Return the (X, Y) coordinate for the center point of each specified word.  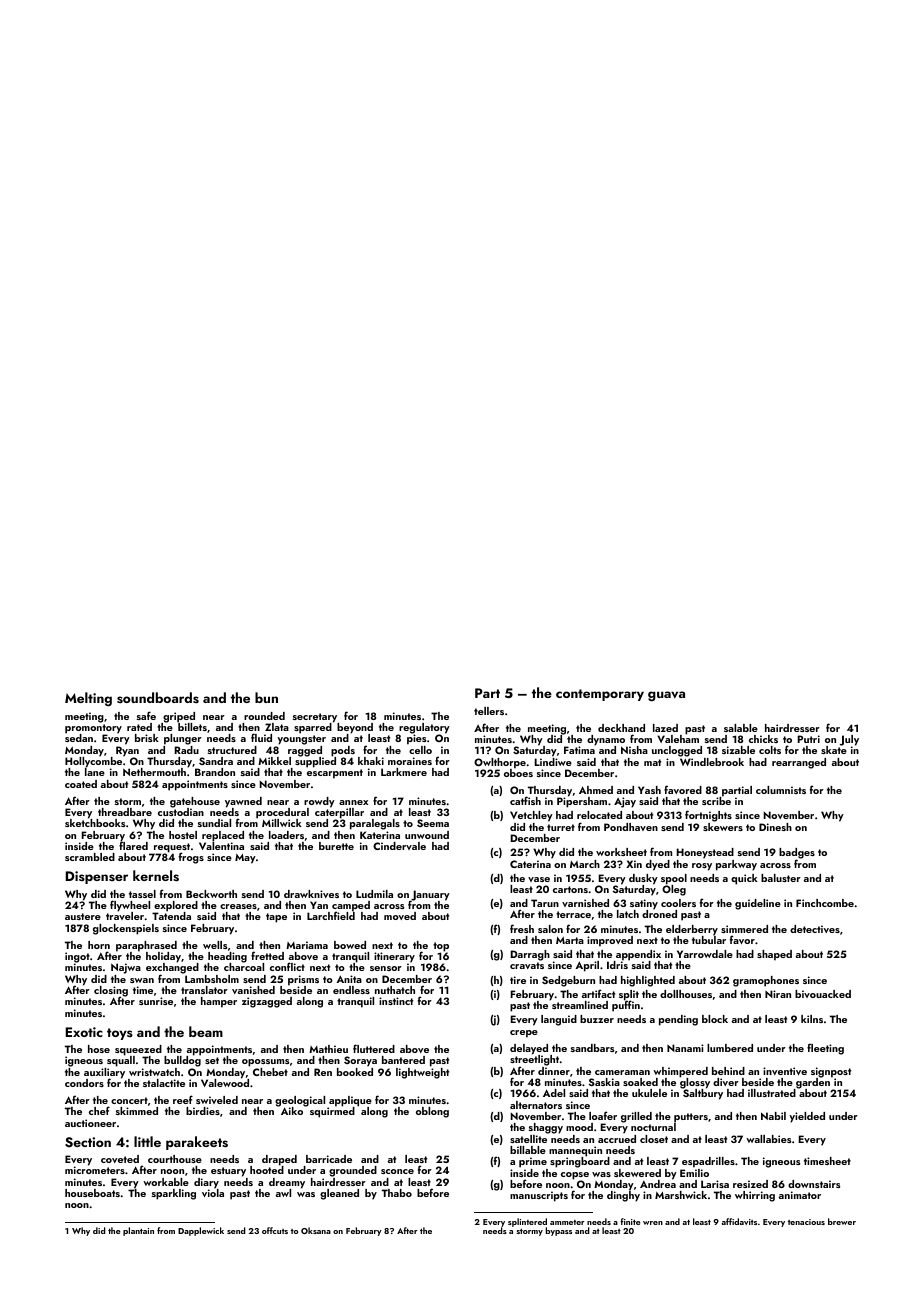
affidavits (739, 1221)
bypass (558, 1231)
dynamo (606, 740)
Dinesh (775, 827)
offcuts (275, 1230)
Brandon (215, 772)
